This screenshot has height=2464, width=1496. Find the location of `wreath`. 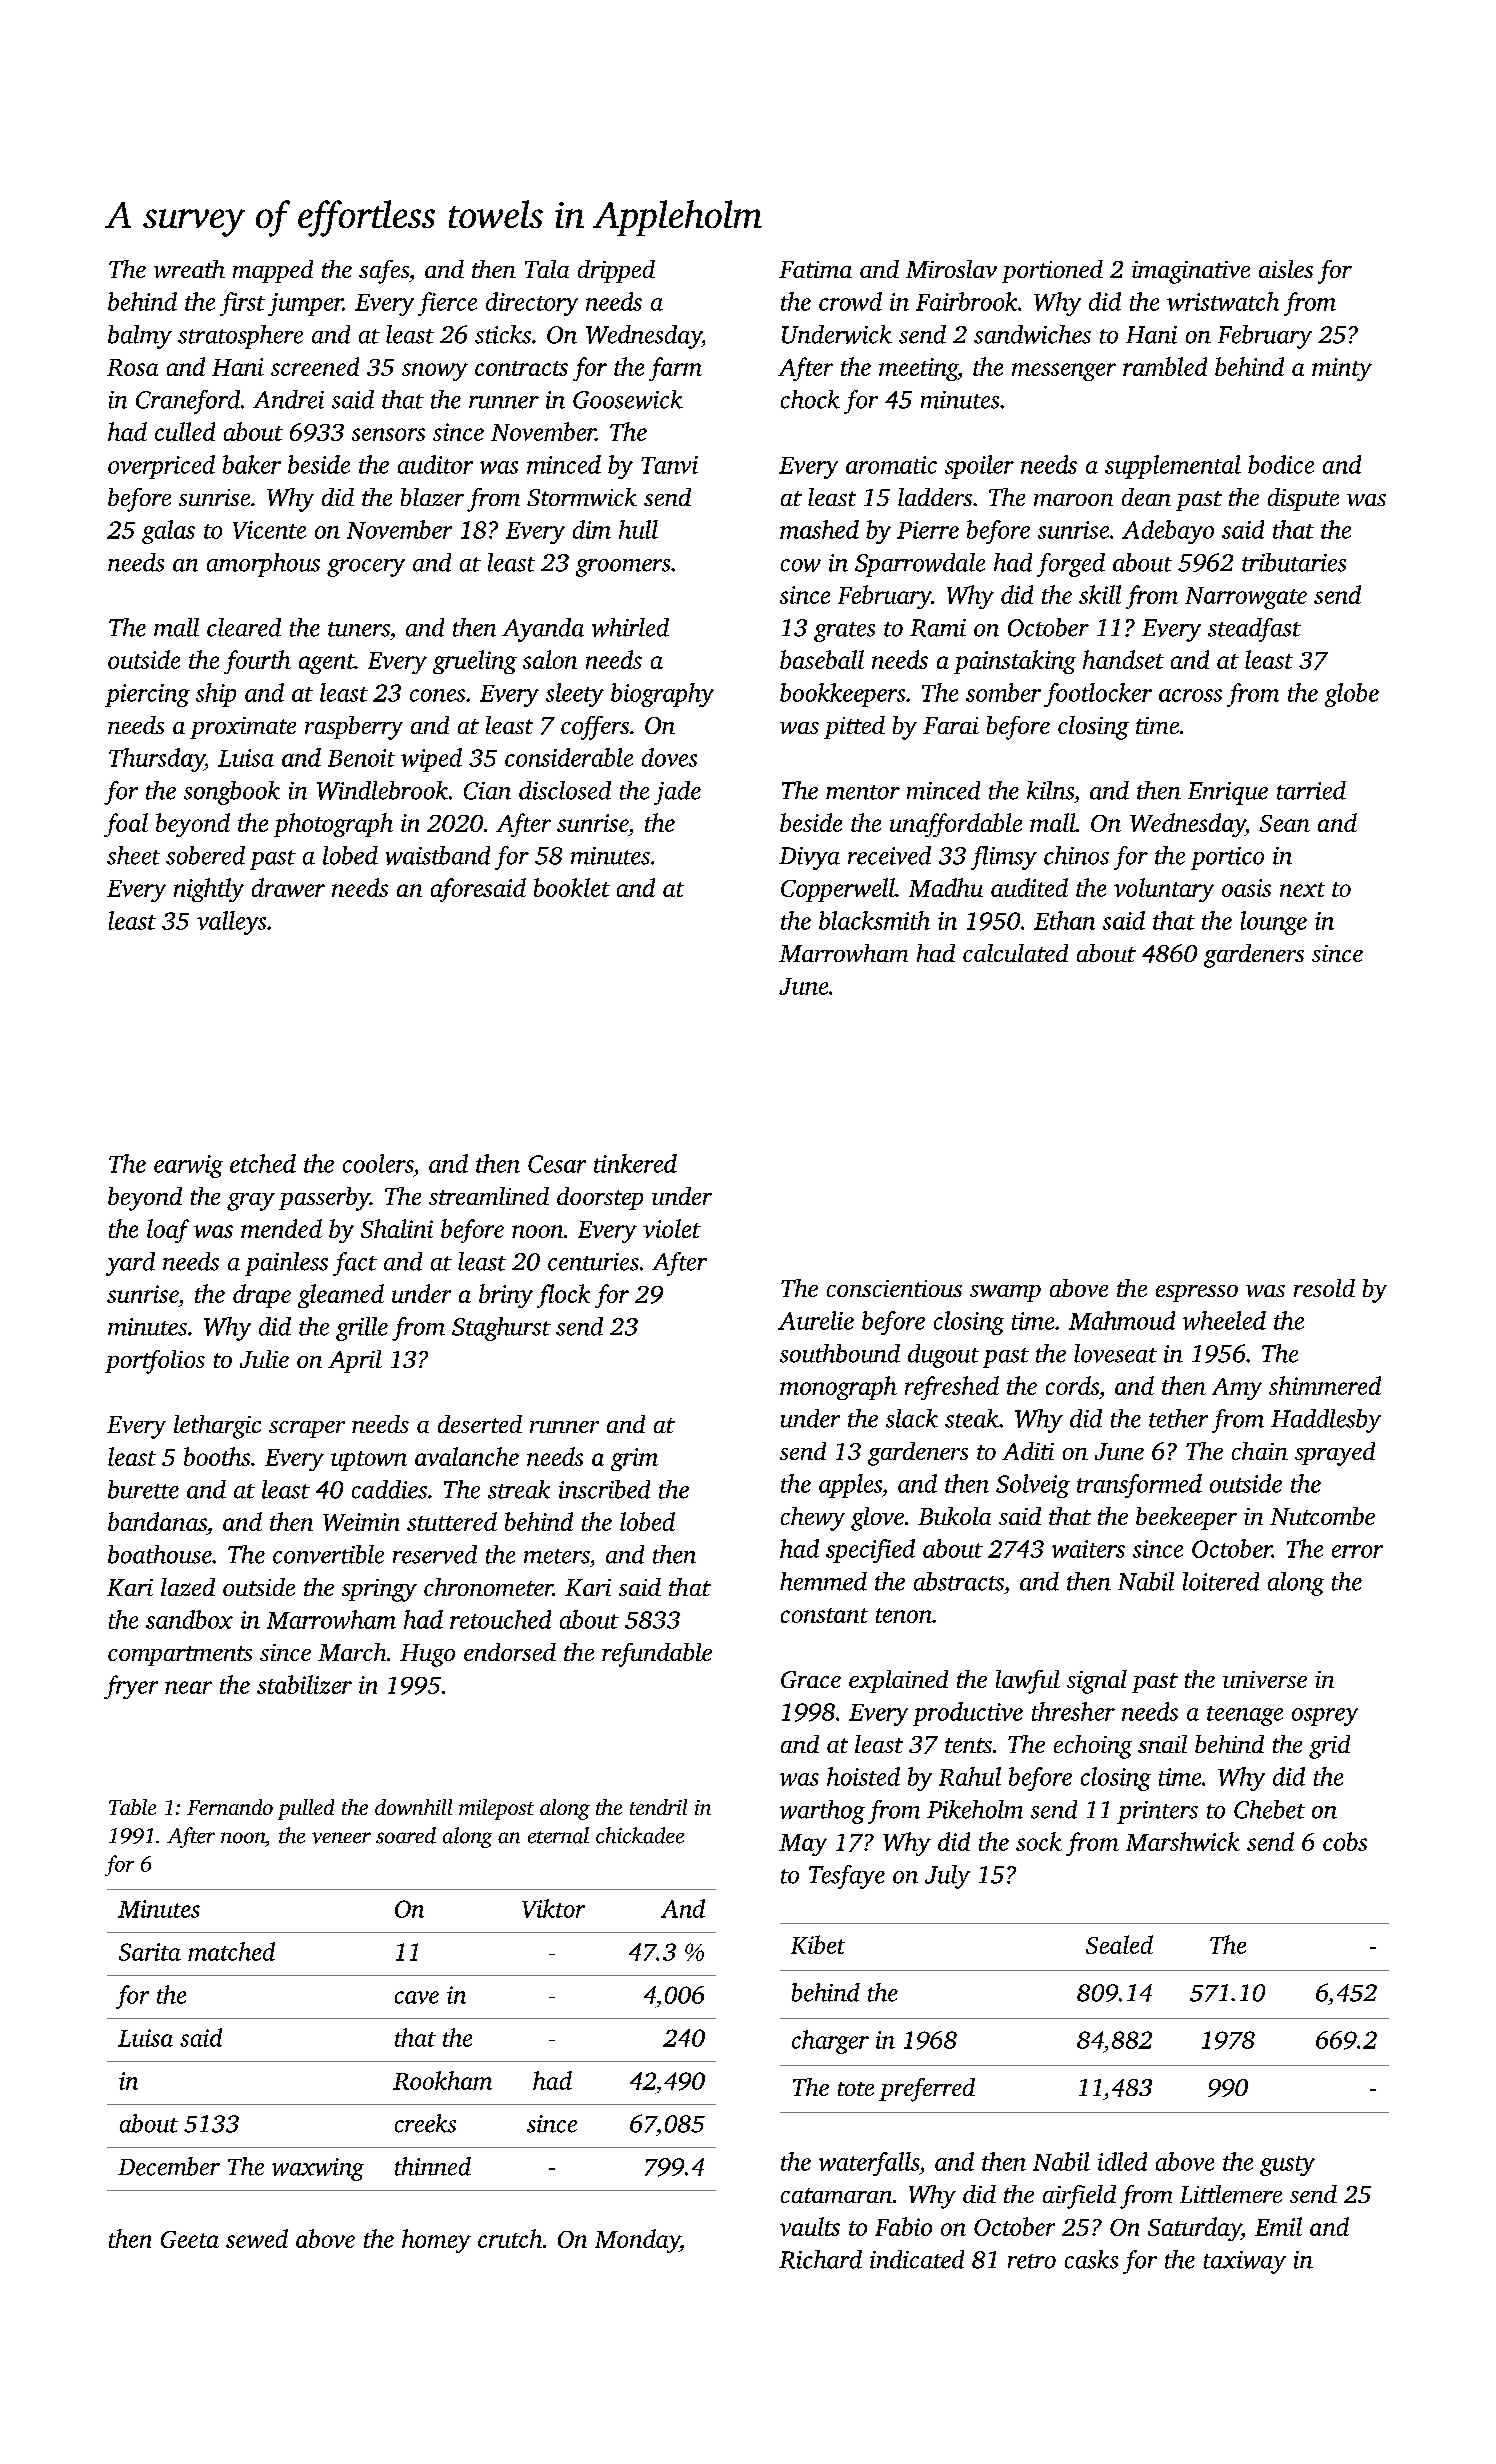

wreath is located at coordinates (189, 269).
